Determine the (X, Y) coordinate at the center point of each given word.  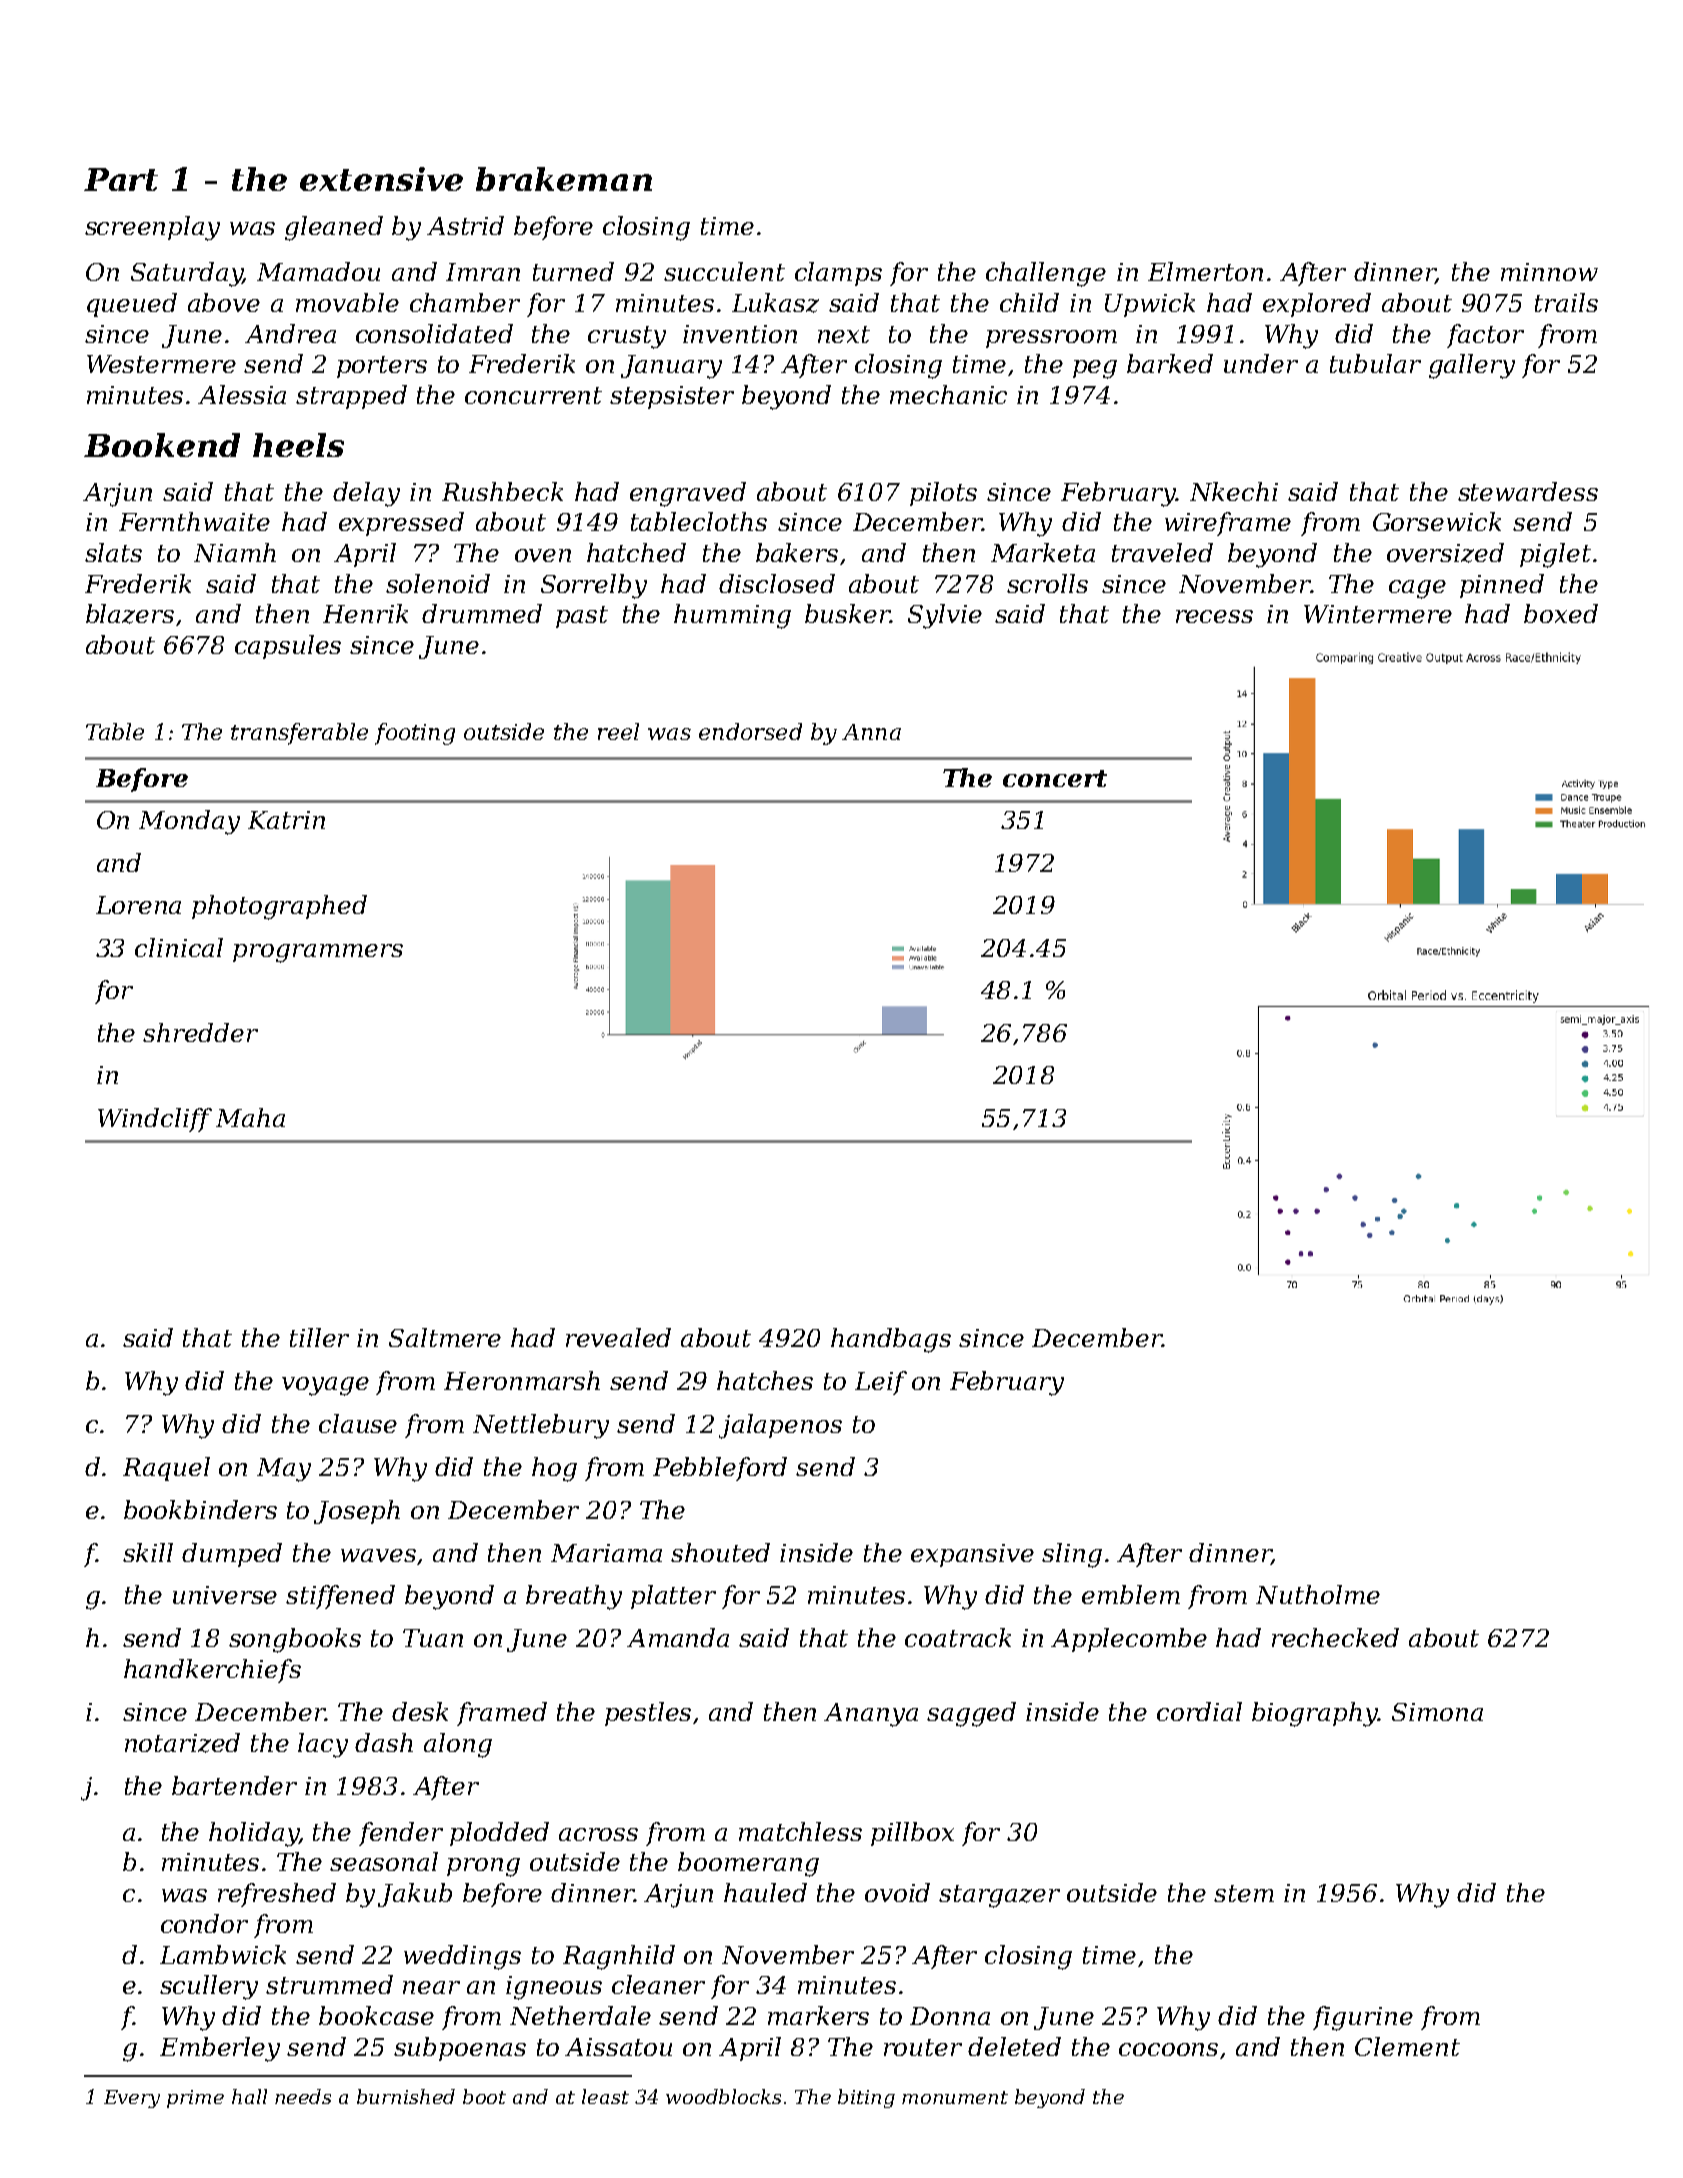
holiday (254, 1834)
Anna (871, 732)
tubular (1375, 363)
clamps (838, 274)
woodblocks (723, 2096)
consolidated (434, 333)
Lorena (138, 905)
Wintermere (1378, 614)
